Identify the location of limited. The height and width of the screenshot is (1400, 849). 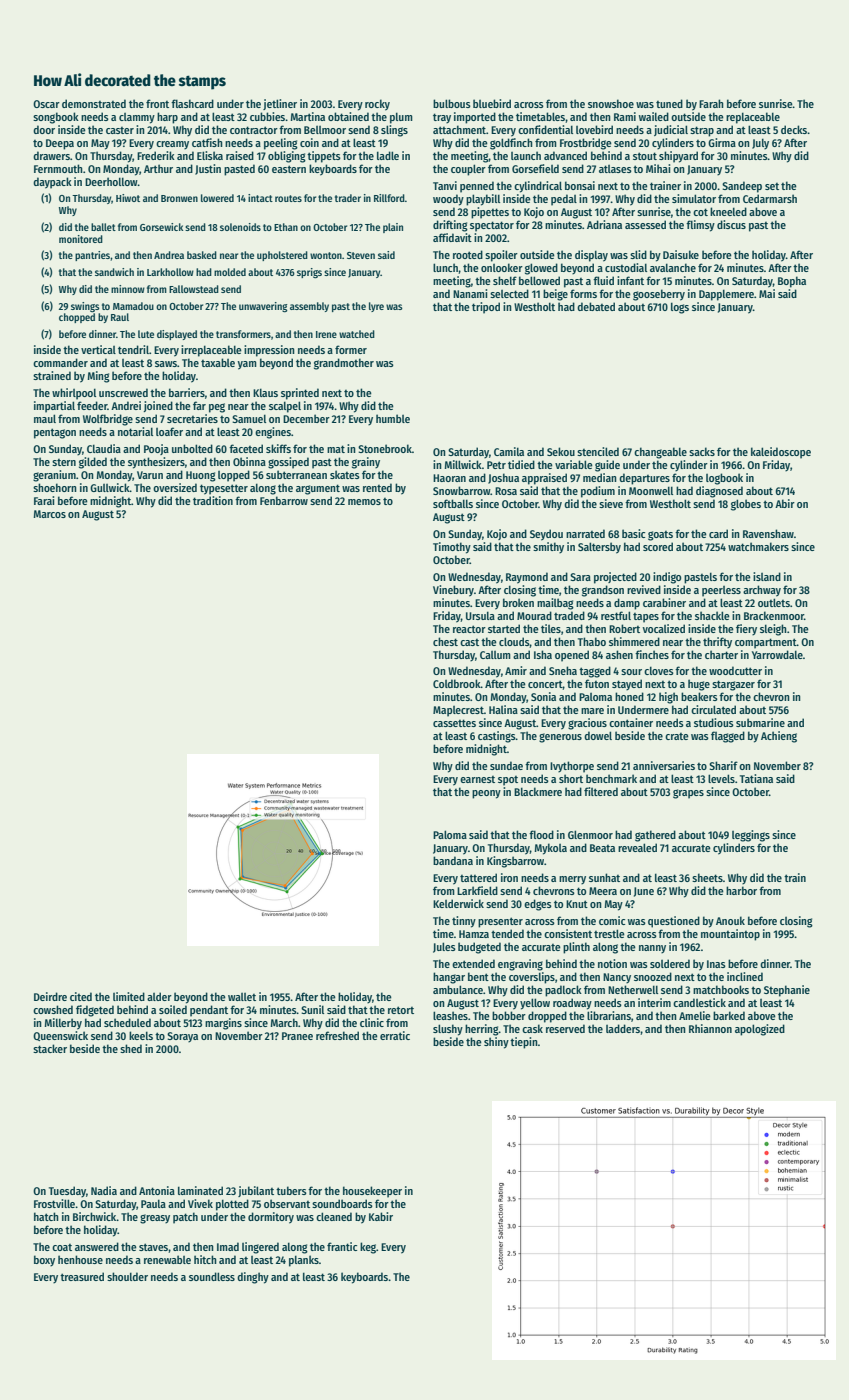
(129, 996).
